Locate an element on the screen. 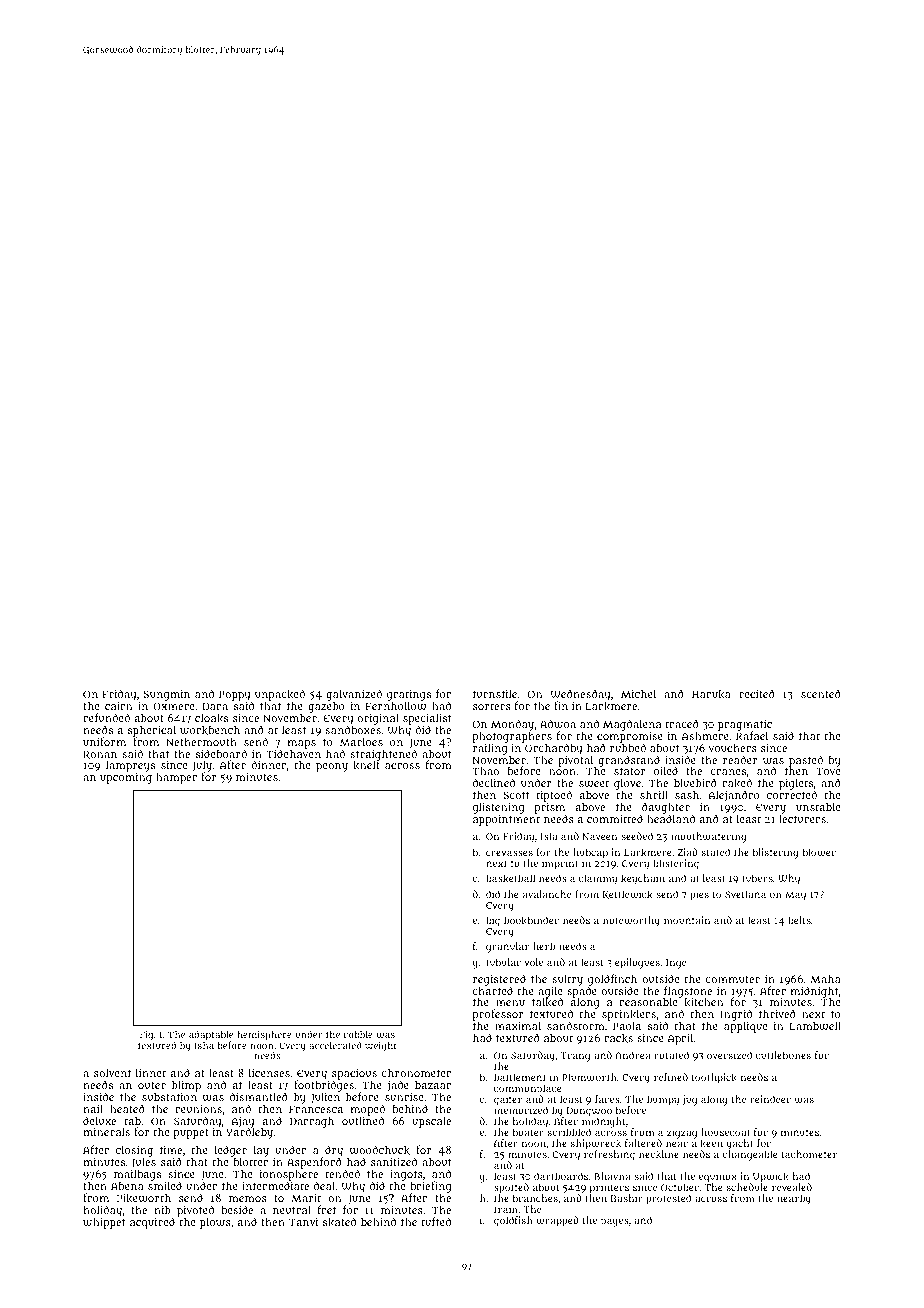  Orchardby is located at coordinates (553, 749).
